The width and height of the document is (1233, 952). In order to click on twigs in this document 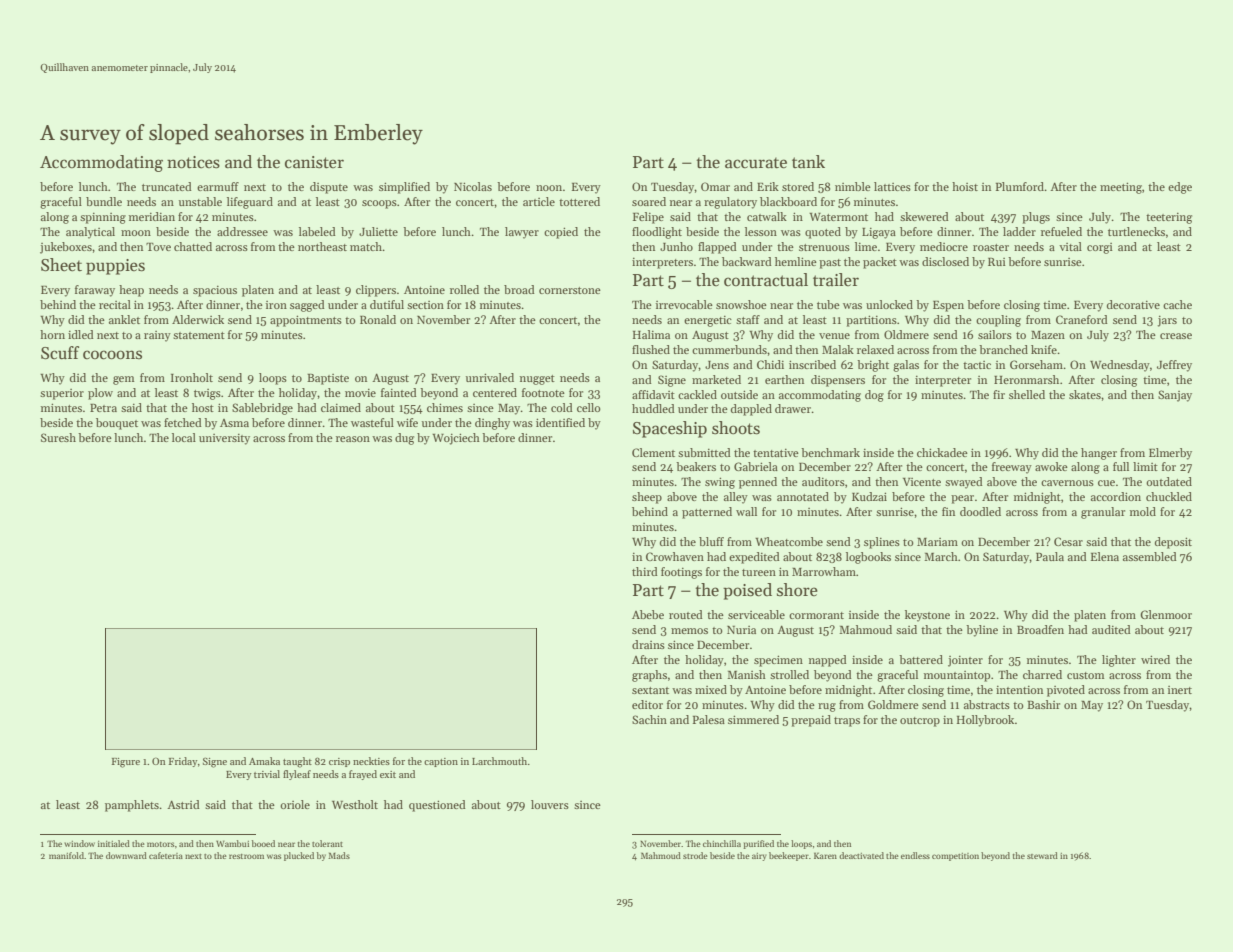, I will do `click(207, 394)`.
